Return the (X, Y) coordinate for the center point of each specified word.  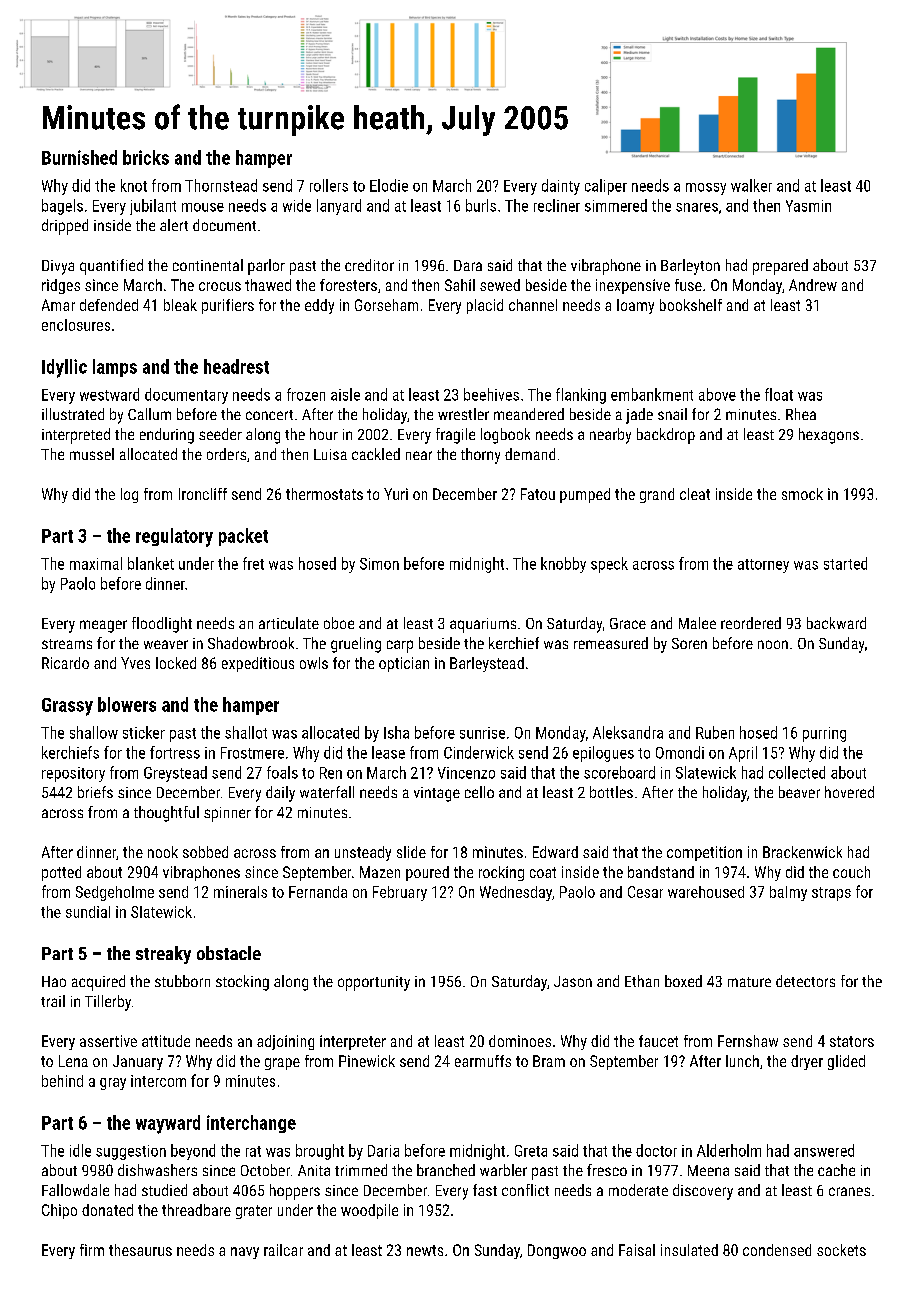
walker (751, 185)
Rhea (801, 414)
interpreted (76, 436)
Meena (708, 1170)
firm (92, 1250)
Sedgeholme (115, 893)
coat (543, 872)
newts (425, 1250)
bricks (146, 157)
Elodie (389, 185)
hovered (849, 792)
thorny (480, 456)
